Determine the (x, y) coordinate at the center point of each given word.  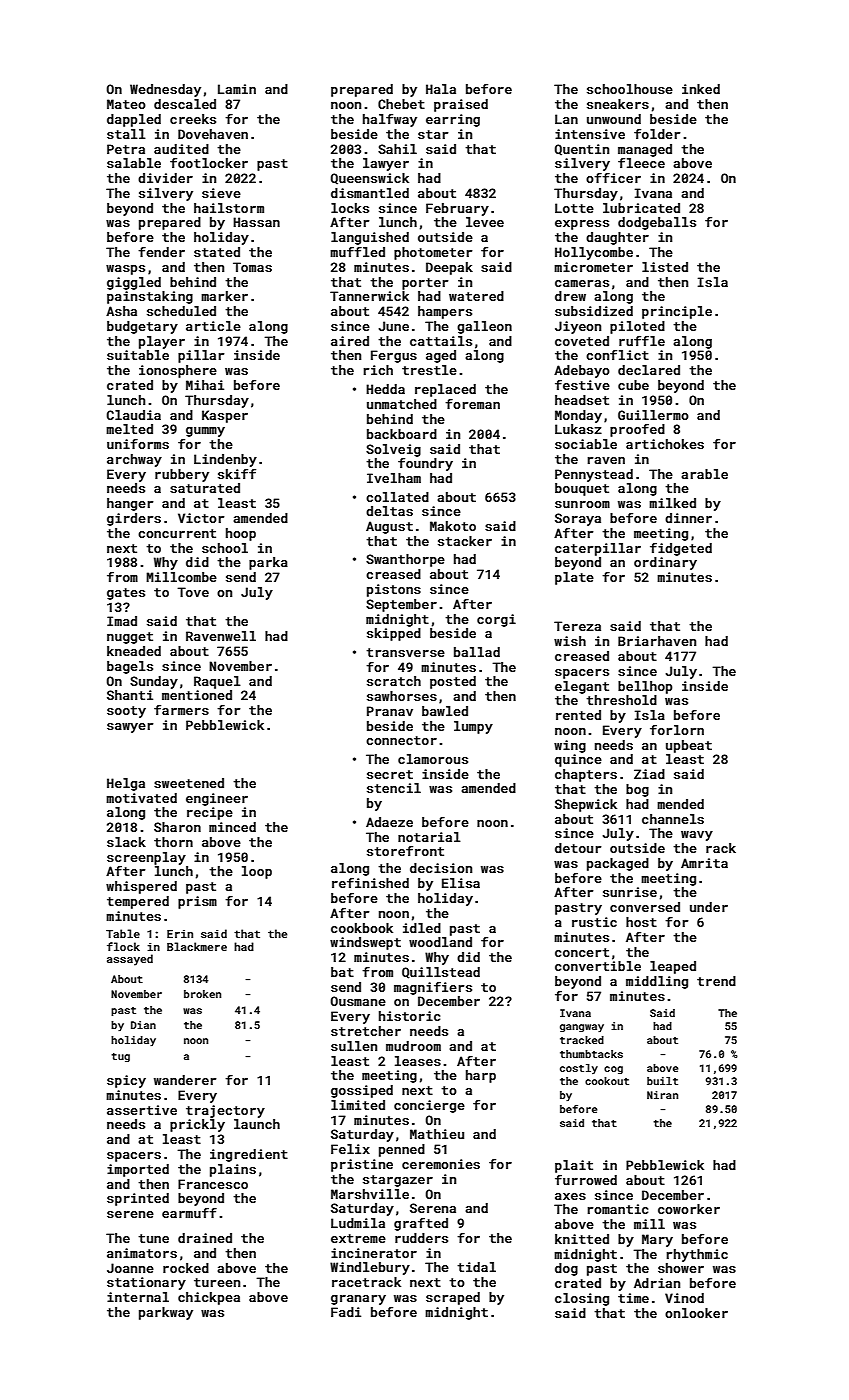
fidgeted (681, 549)
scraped (453, 1298)
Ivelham (394, 478)
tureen (217, 1282)
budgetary (142, 327)
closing (582, 1299)
